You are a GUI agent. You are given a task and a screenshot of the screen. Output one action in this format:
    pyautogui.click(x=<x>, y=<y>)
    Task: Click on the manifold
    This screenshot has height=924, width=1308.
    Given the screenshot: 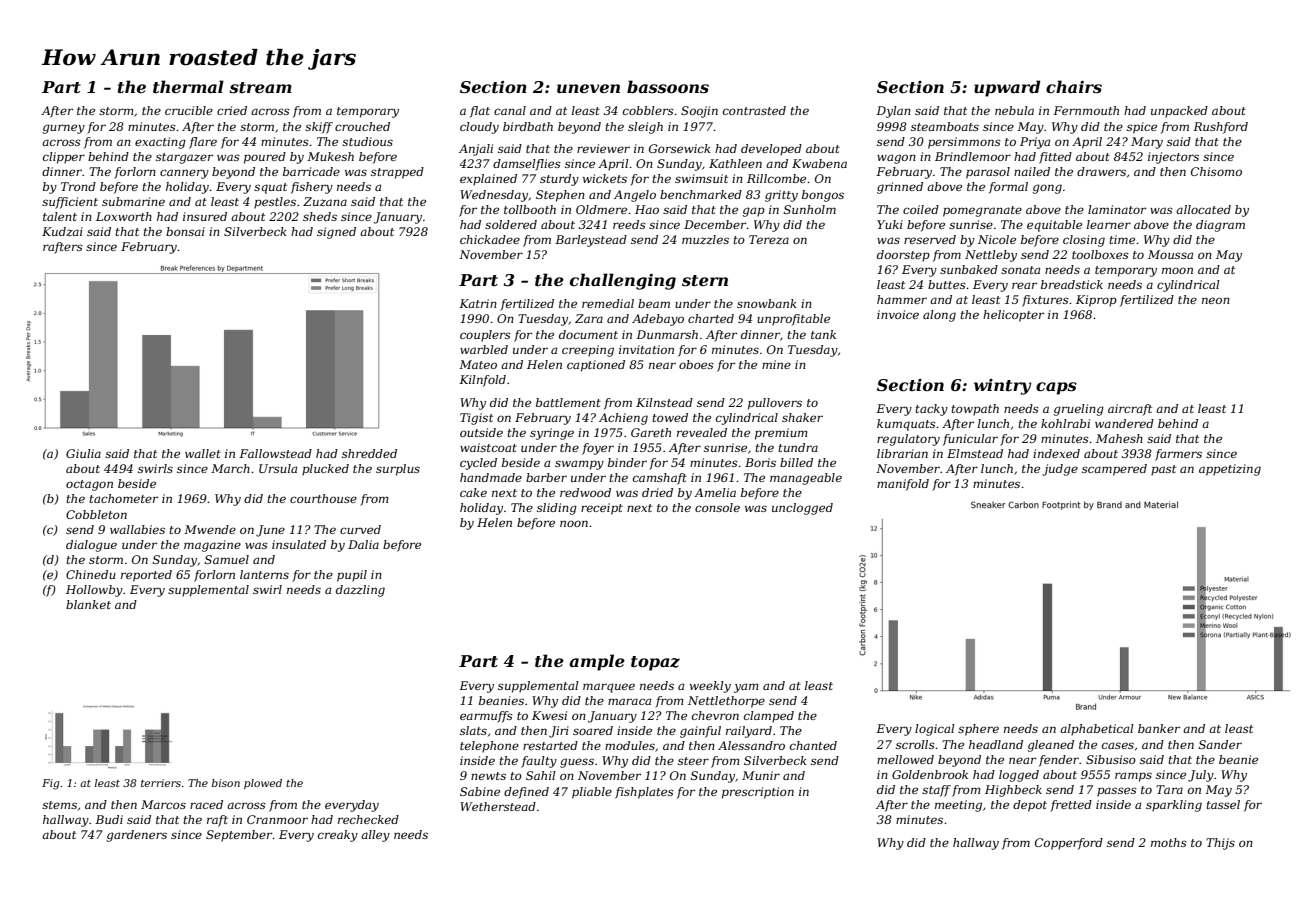 What is the action you would take?
    pyautogui.click(x=903, y=485)
